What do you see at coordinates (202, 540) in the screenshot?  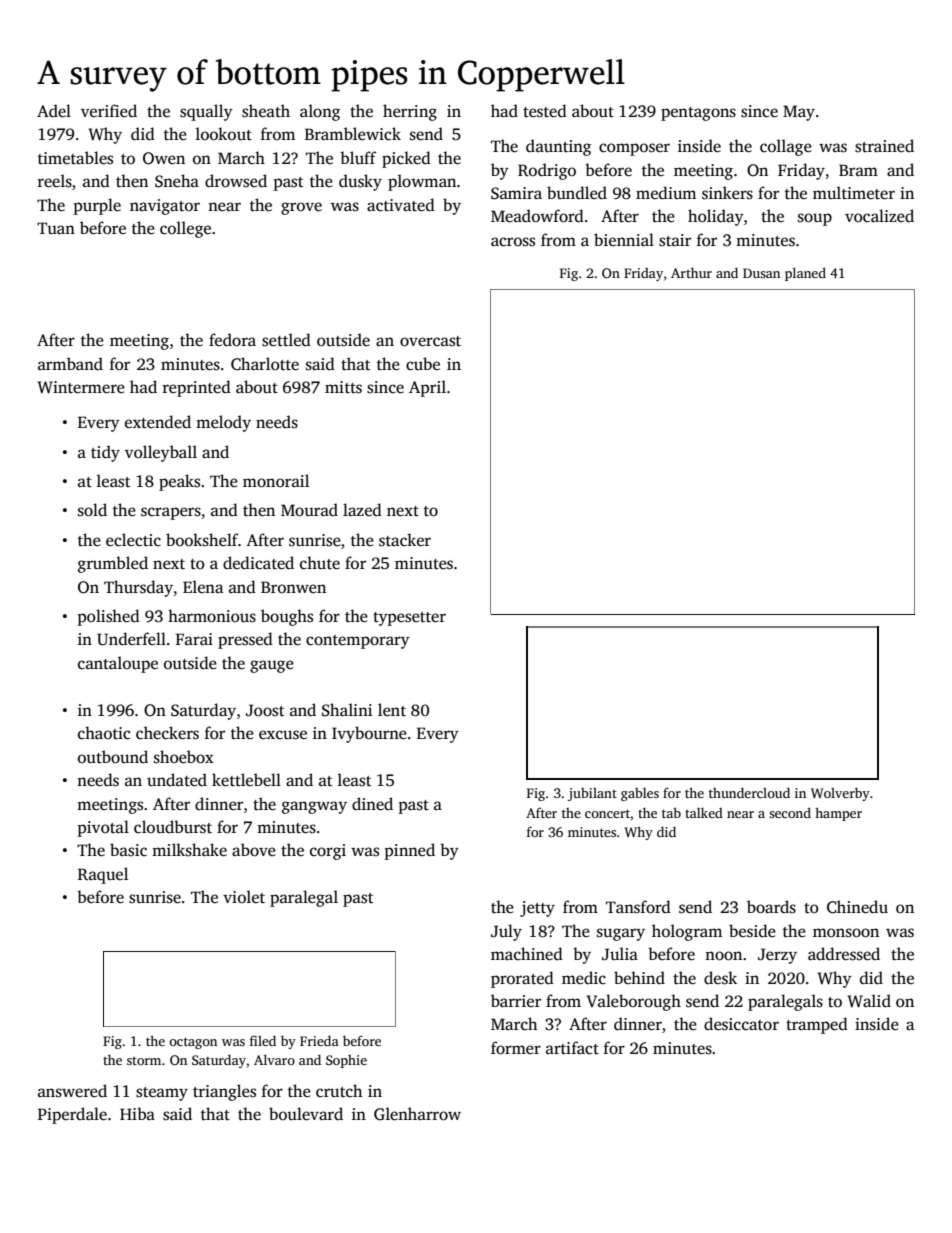 I see `bookshelf` at bounding box center [202, 540].
